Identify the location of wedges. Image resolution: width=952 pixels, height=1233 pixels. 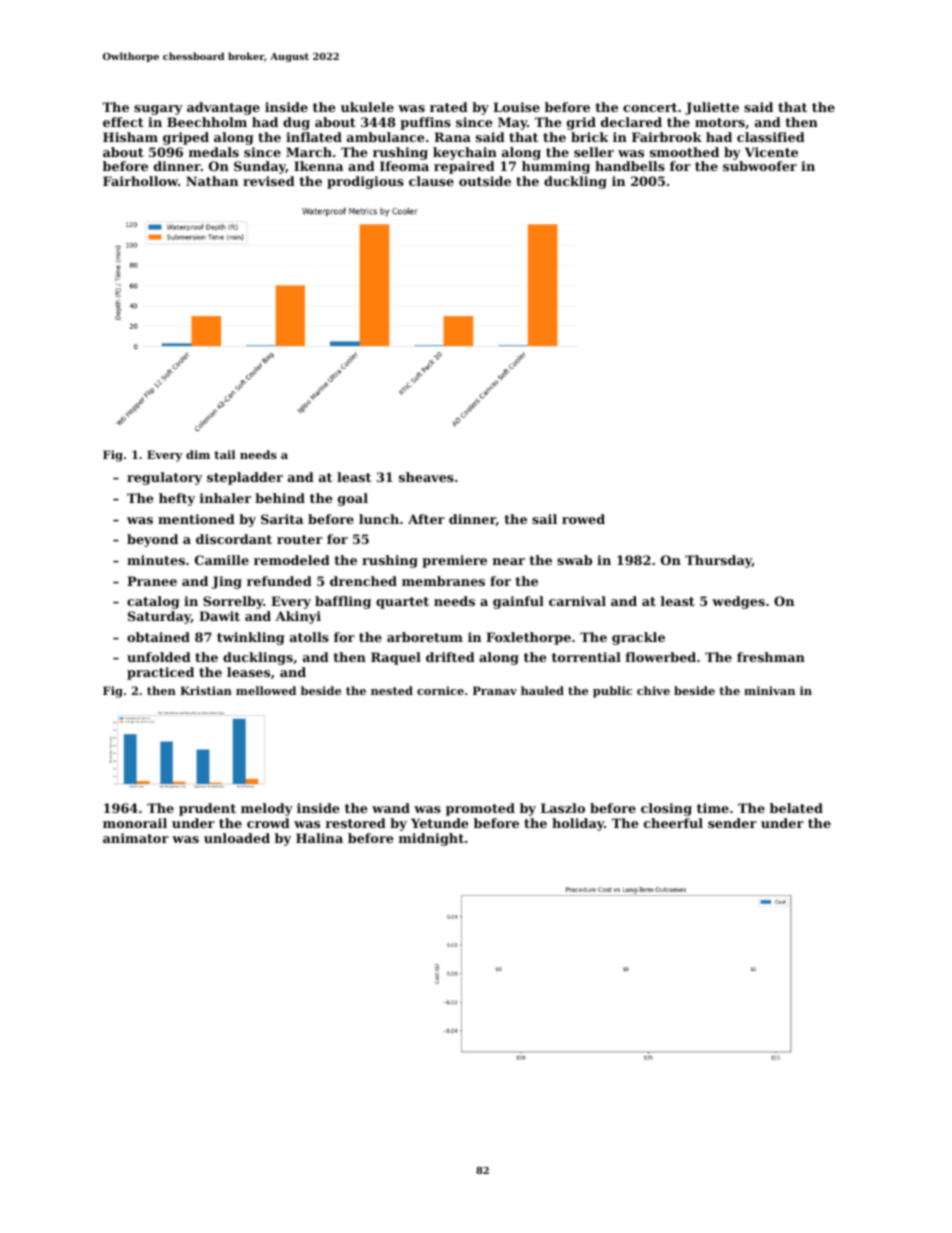
(738, 602).
